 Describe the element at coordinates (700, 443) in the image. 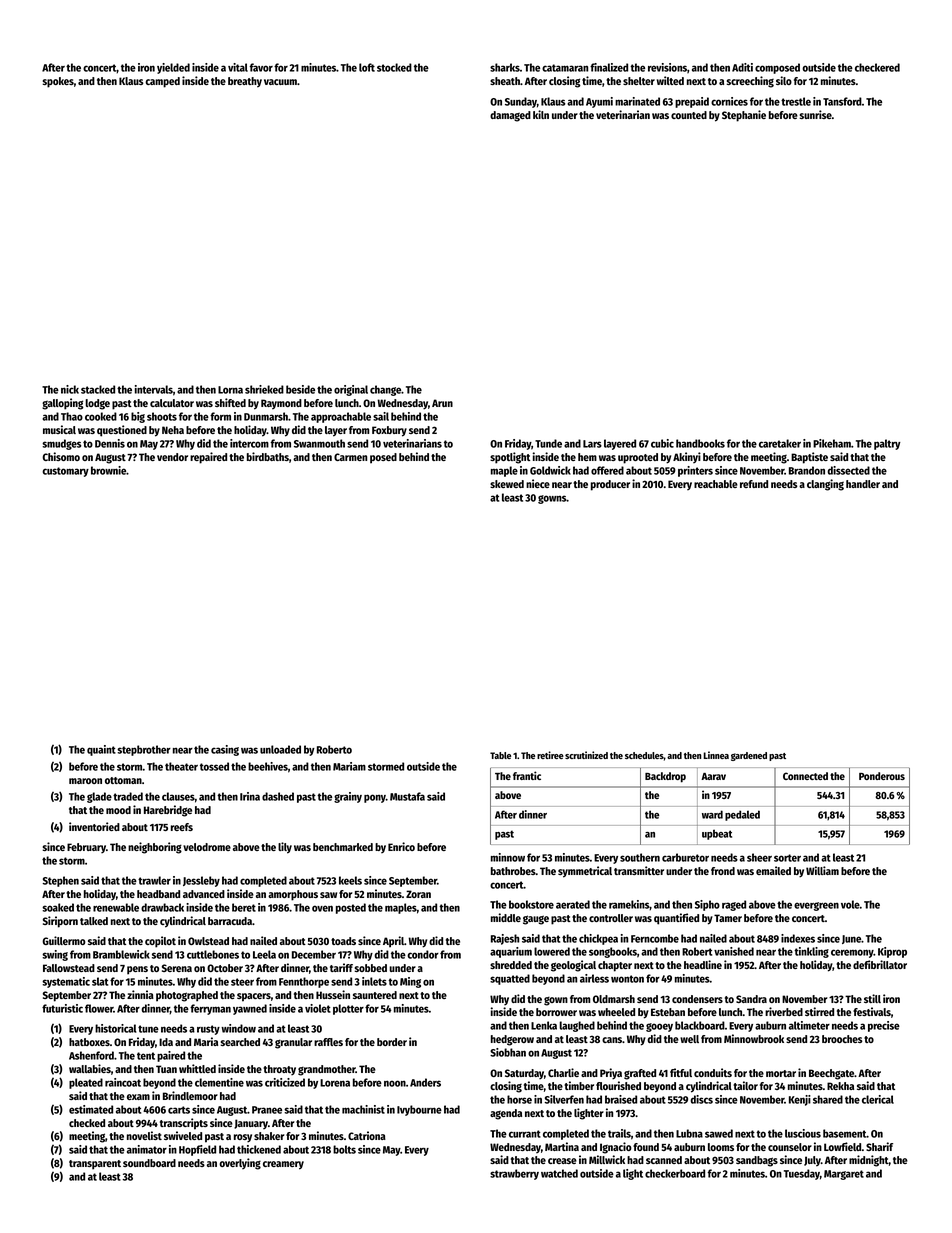

I see `handbooks` at that location.
